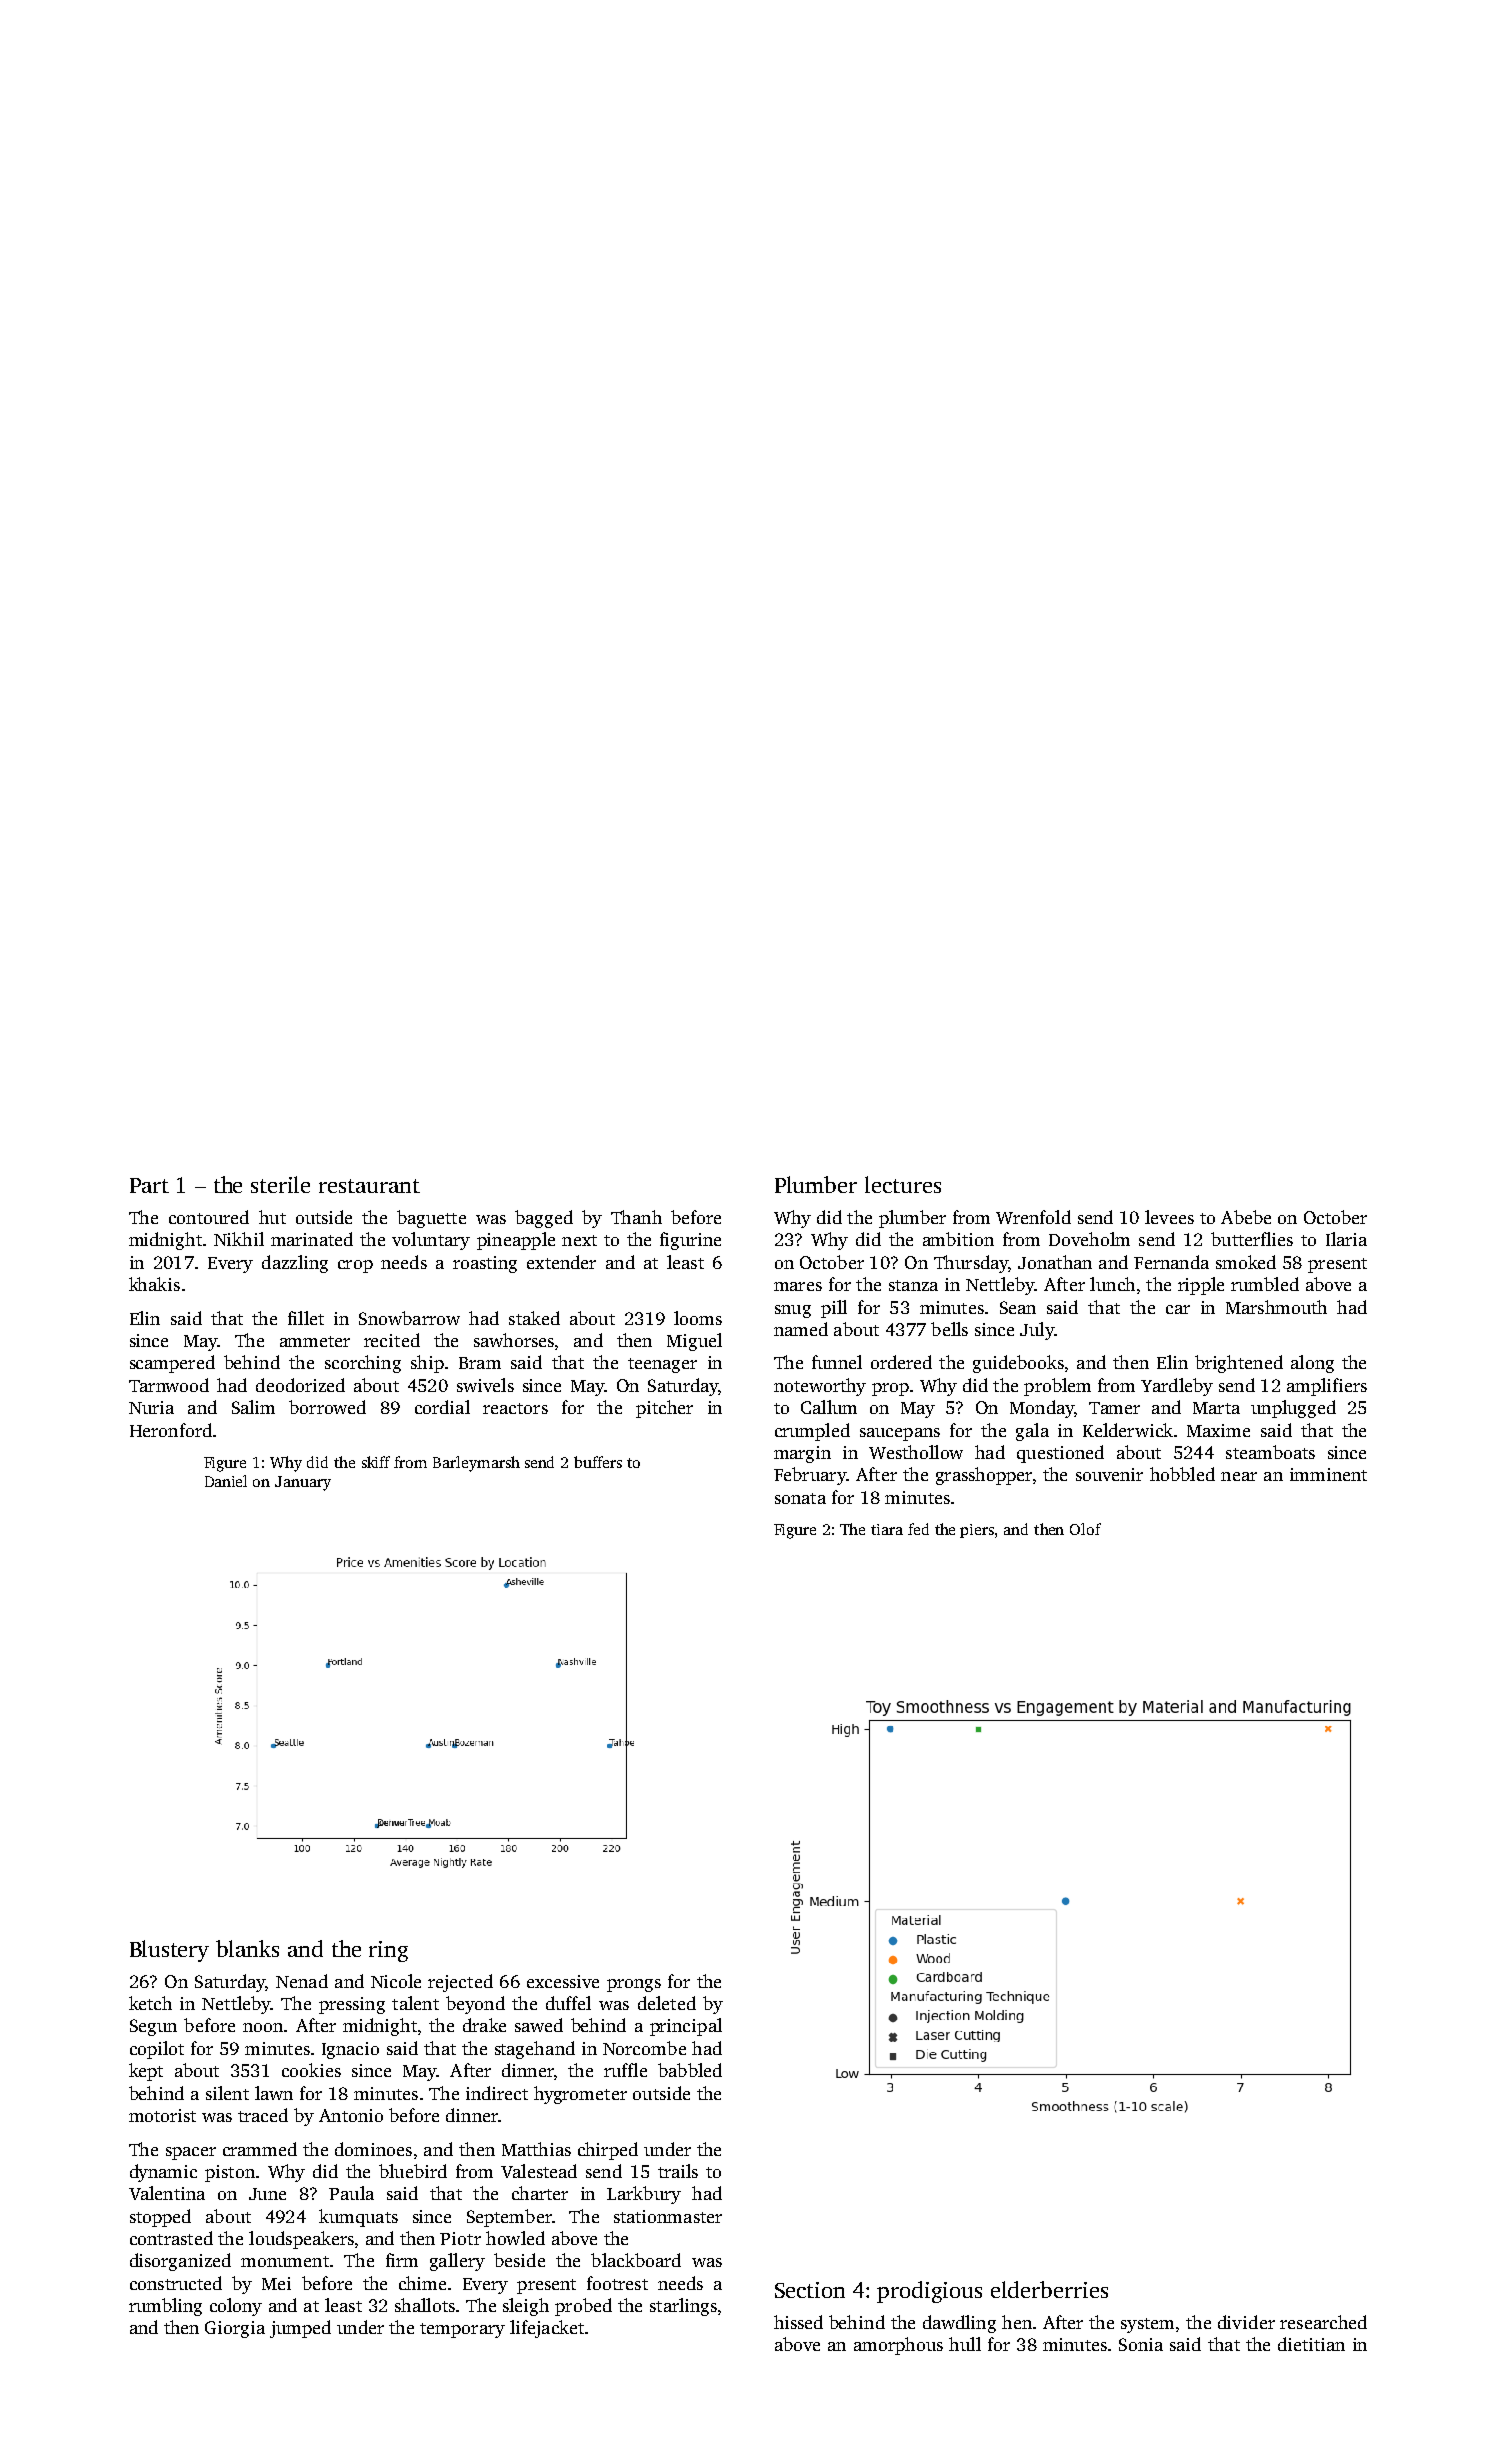 Image resolution: width=1496 pixels, height=2464 pixels. Describe the element at coordinates (810, 2290) in the page. I see `Section` at that location.
